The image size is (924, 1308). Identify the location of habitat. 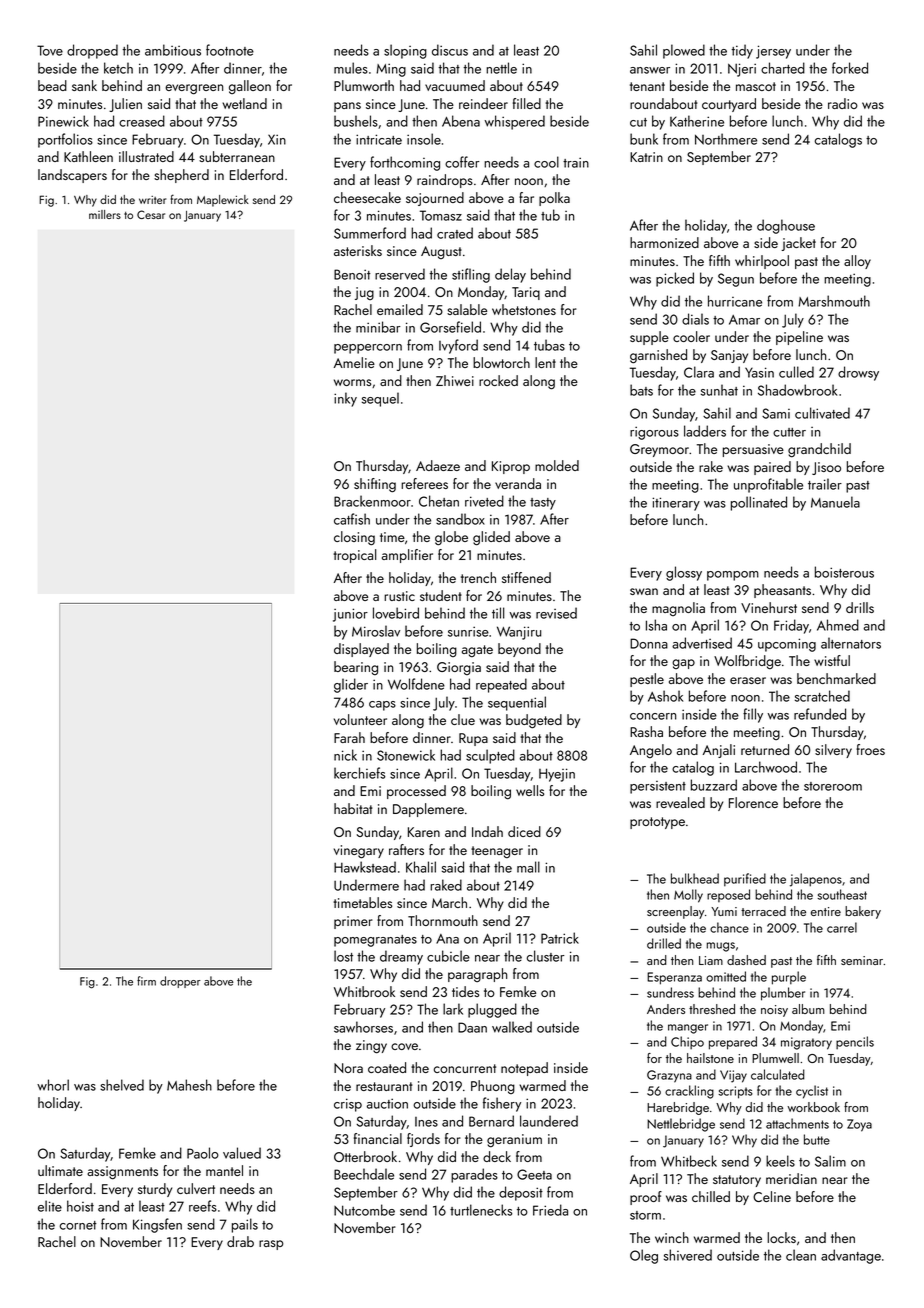
(353, 808).
